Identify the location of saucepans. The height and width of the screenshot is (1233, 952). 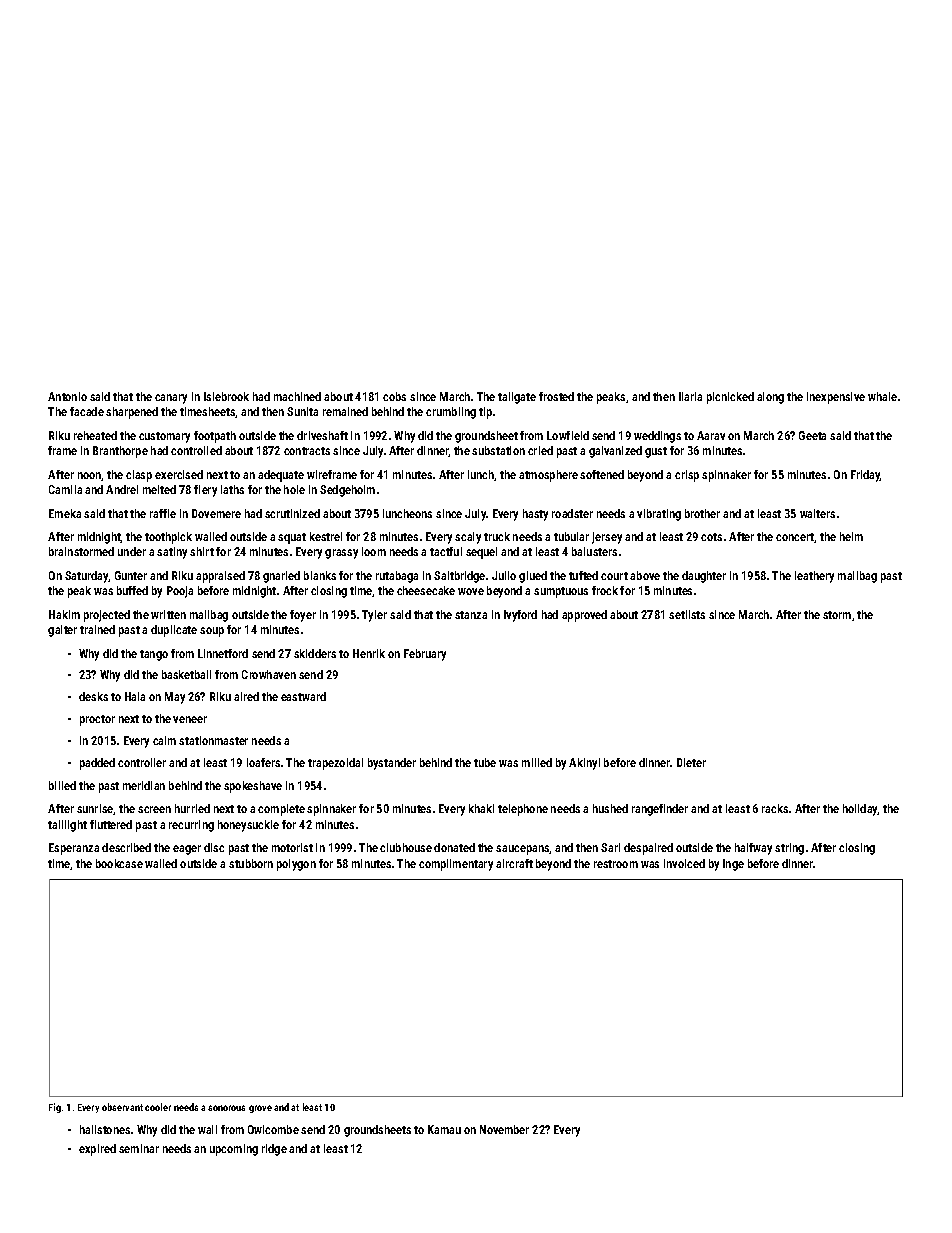
(523, 850).
